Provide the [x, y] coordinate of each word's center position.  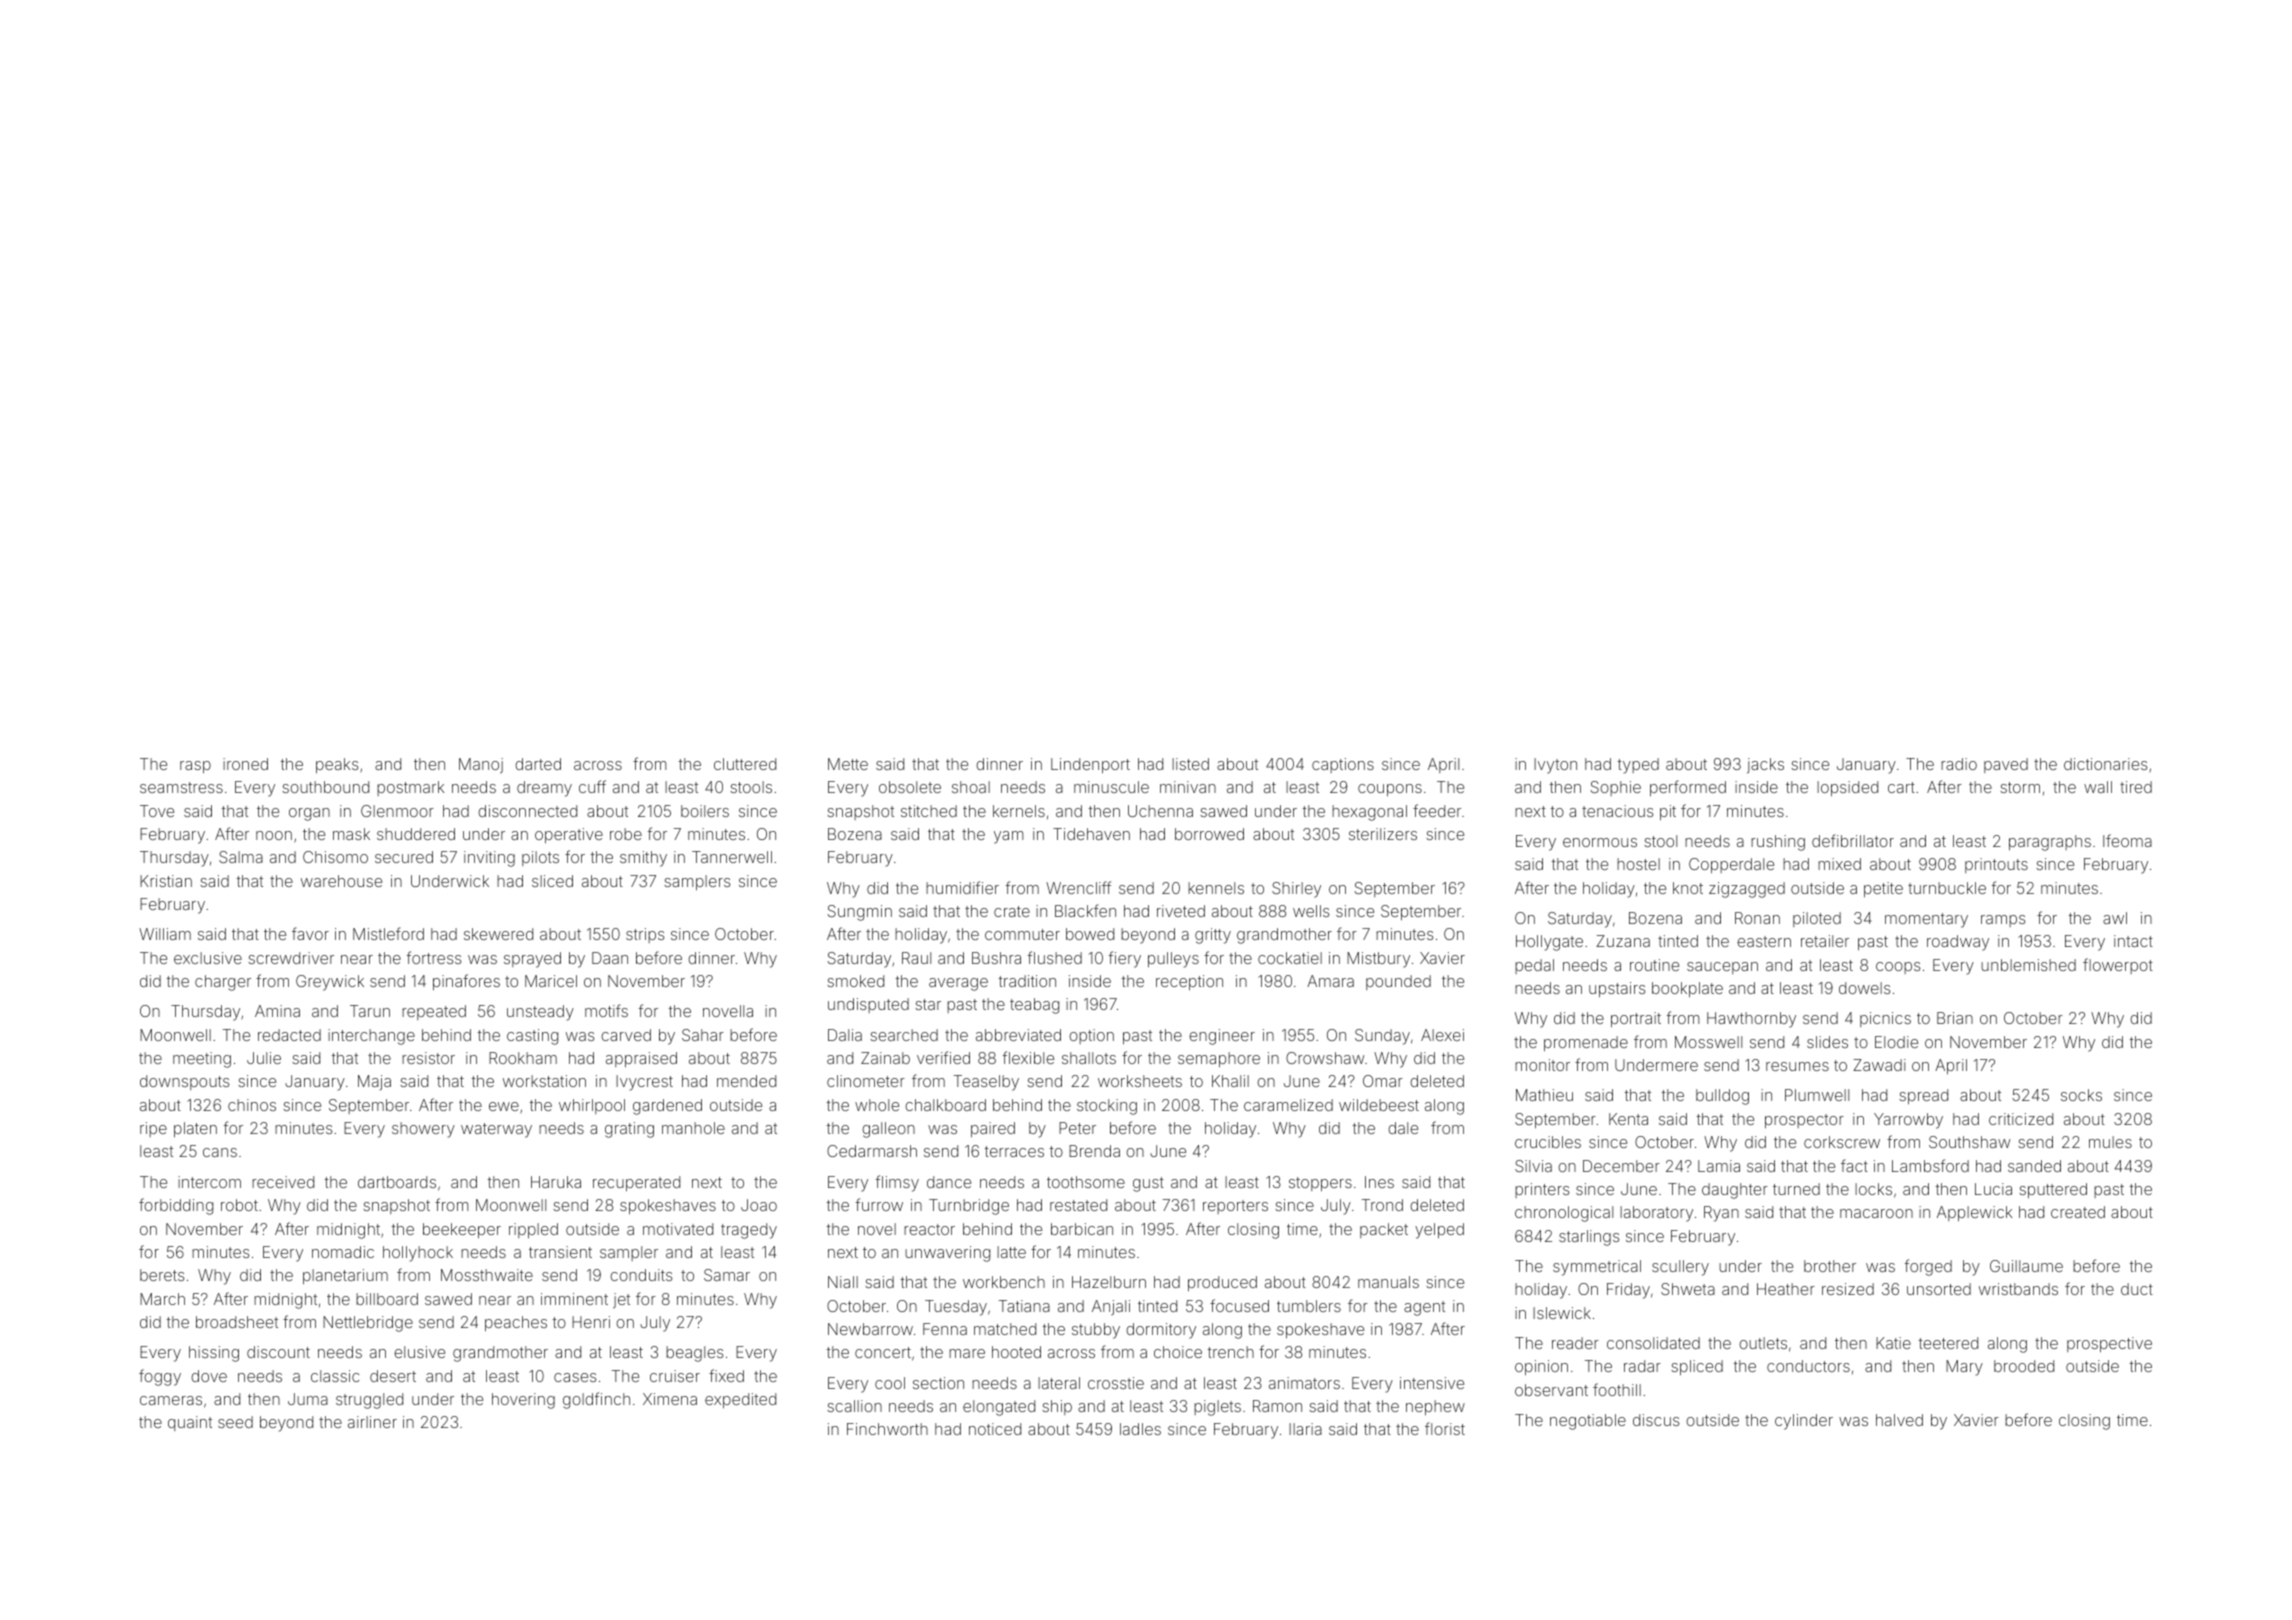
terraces [1014, 1151]
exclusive [208, 958]
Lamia [1719, 1166]
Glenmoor [397, 811]
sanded [2034, 1166]
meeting [202, 1060]
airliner [372, 1422]
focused [1239, 1305]
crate [1012, 911]
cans [220, 1152]
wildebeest [1379, 1105]
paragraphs [2050, 843]
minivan [1188, 787]
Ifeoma [2127, 840]
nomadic [343, 1252]
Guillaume [2026, 1266]
